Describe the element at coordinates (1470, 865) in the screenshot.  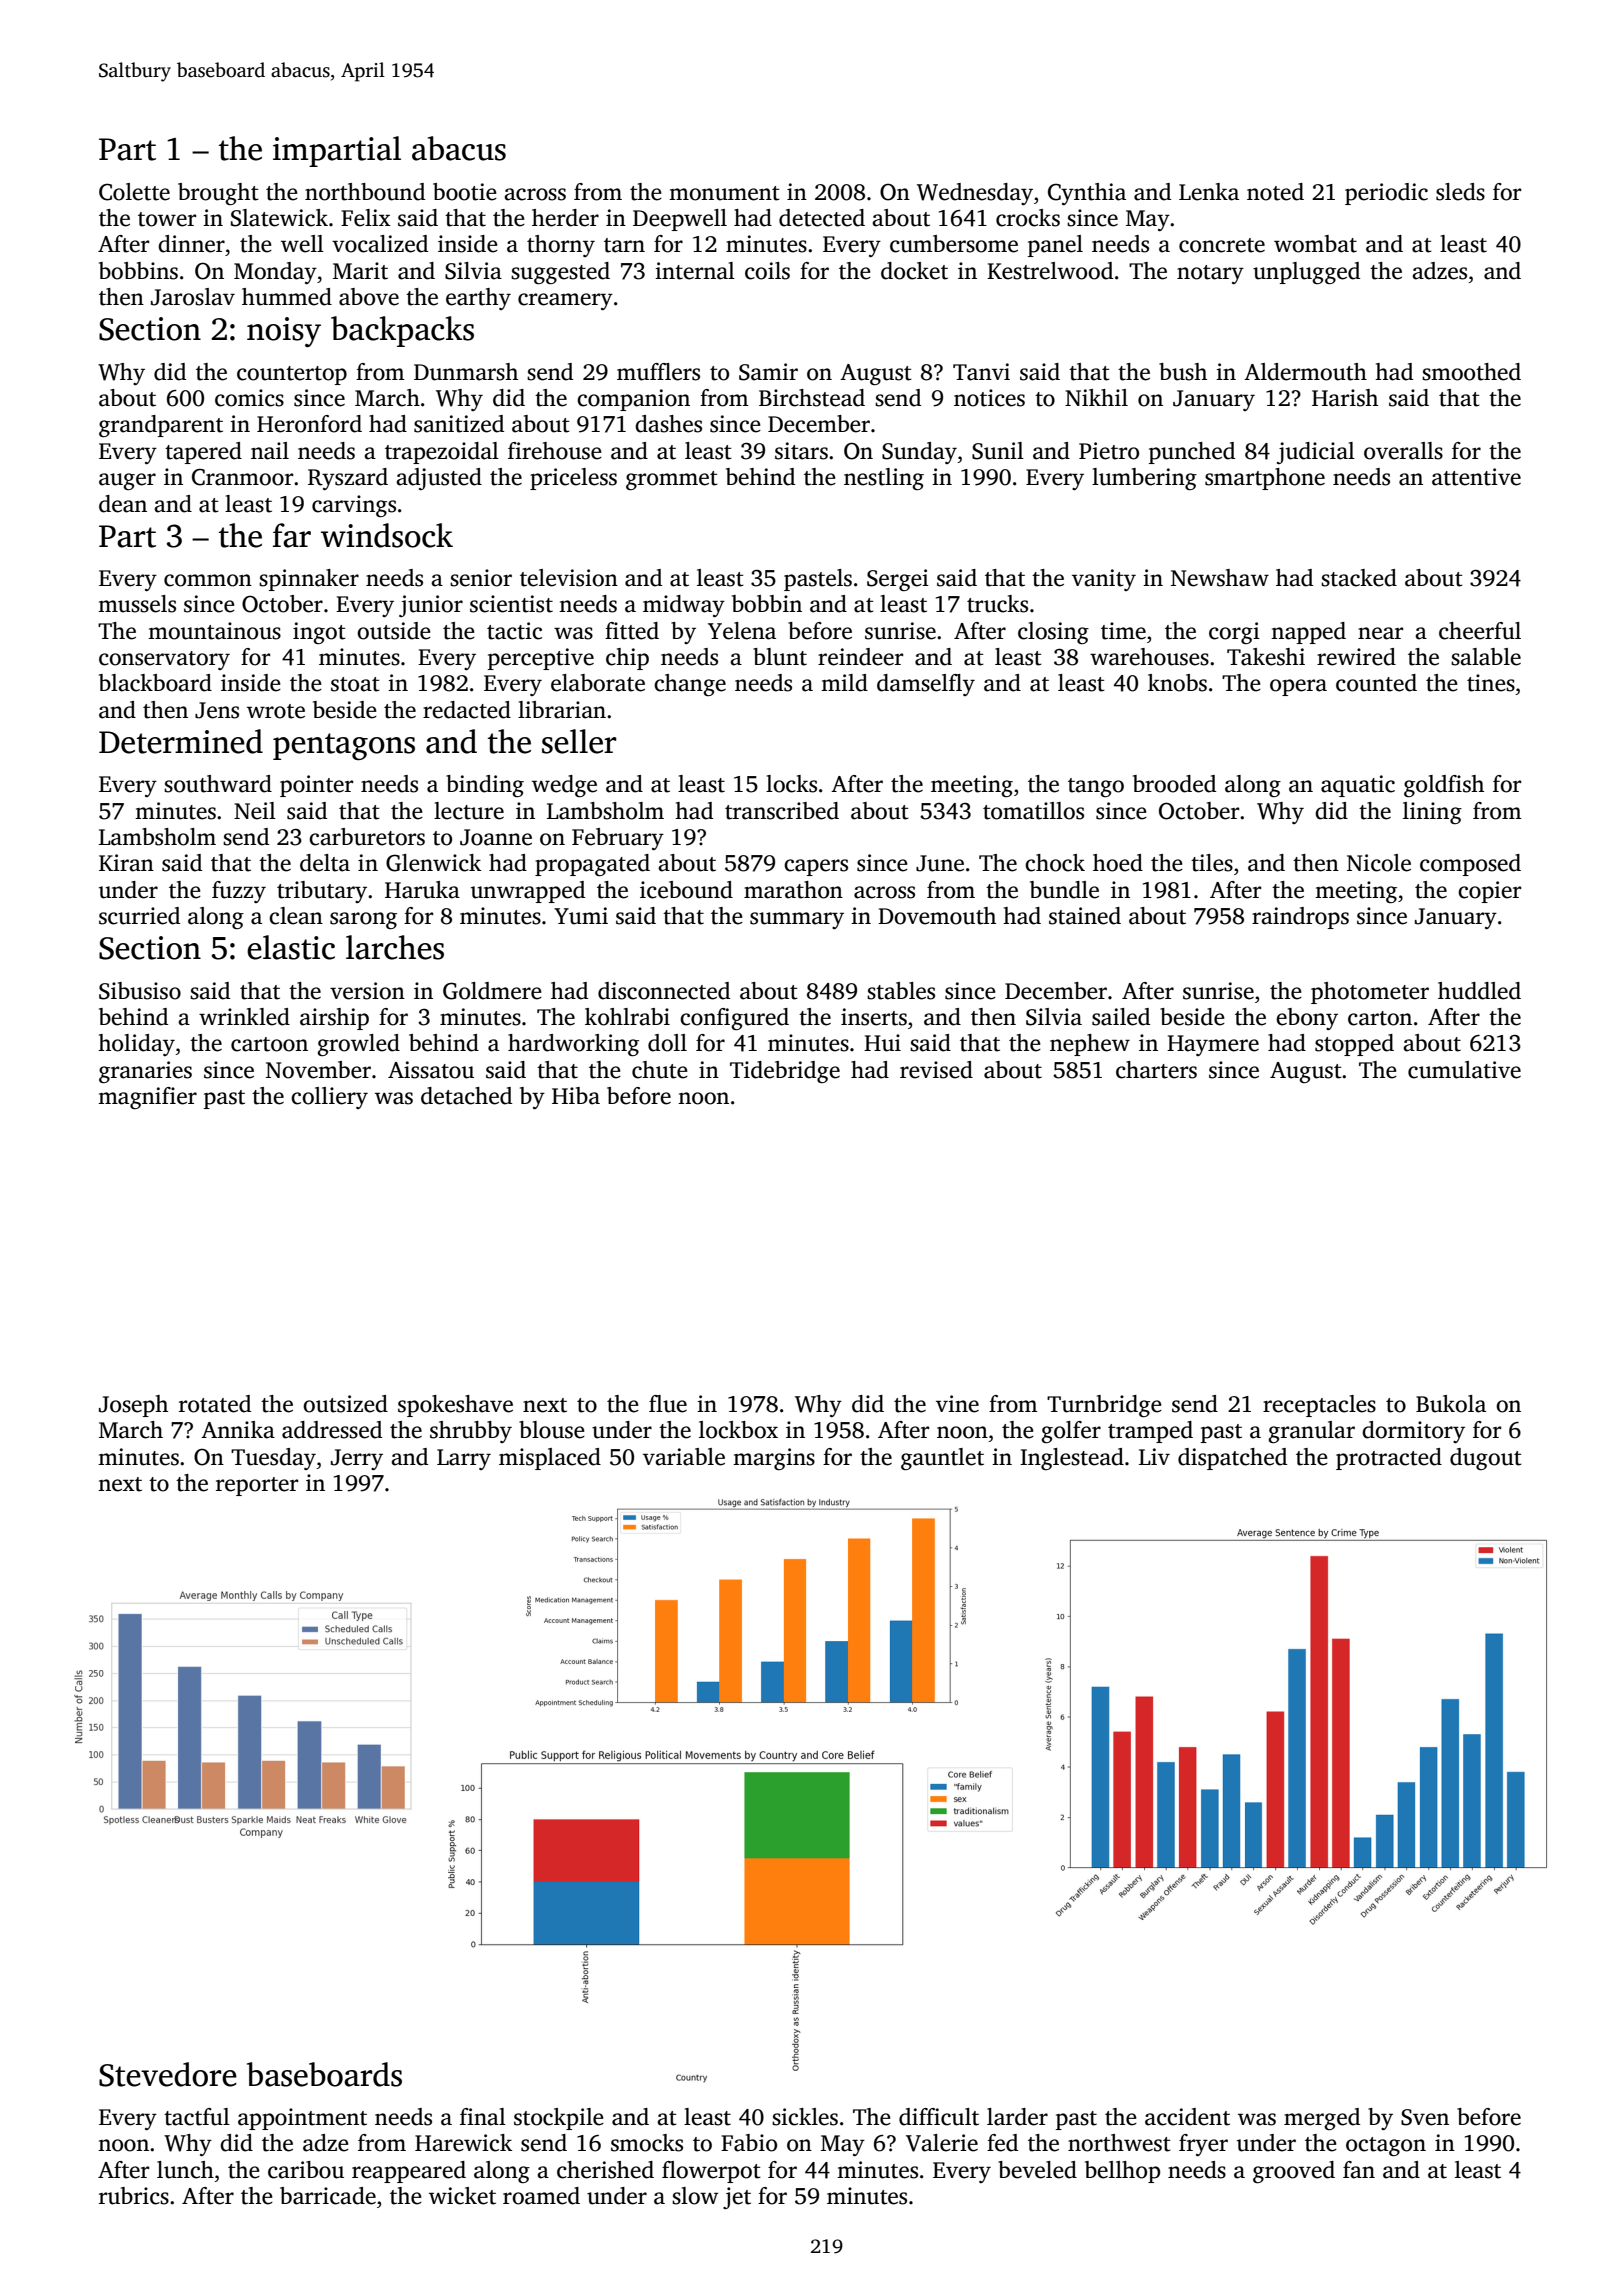
I see `composed` at that location.
